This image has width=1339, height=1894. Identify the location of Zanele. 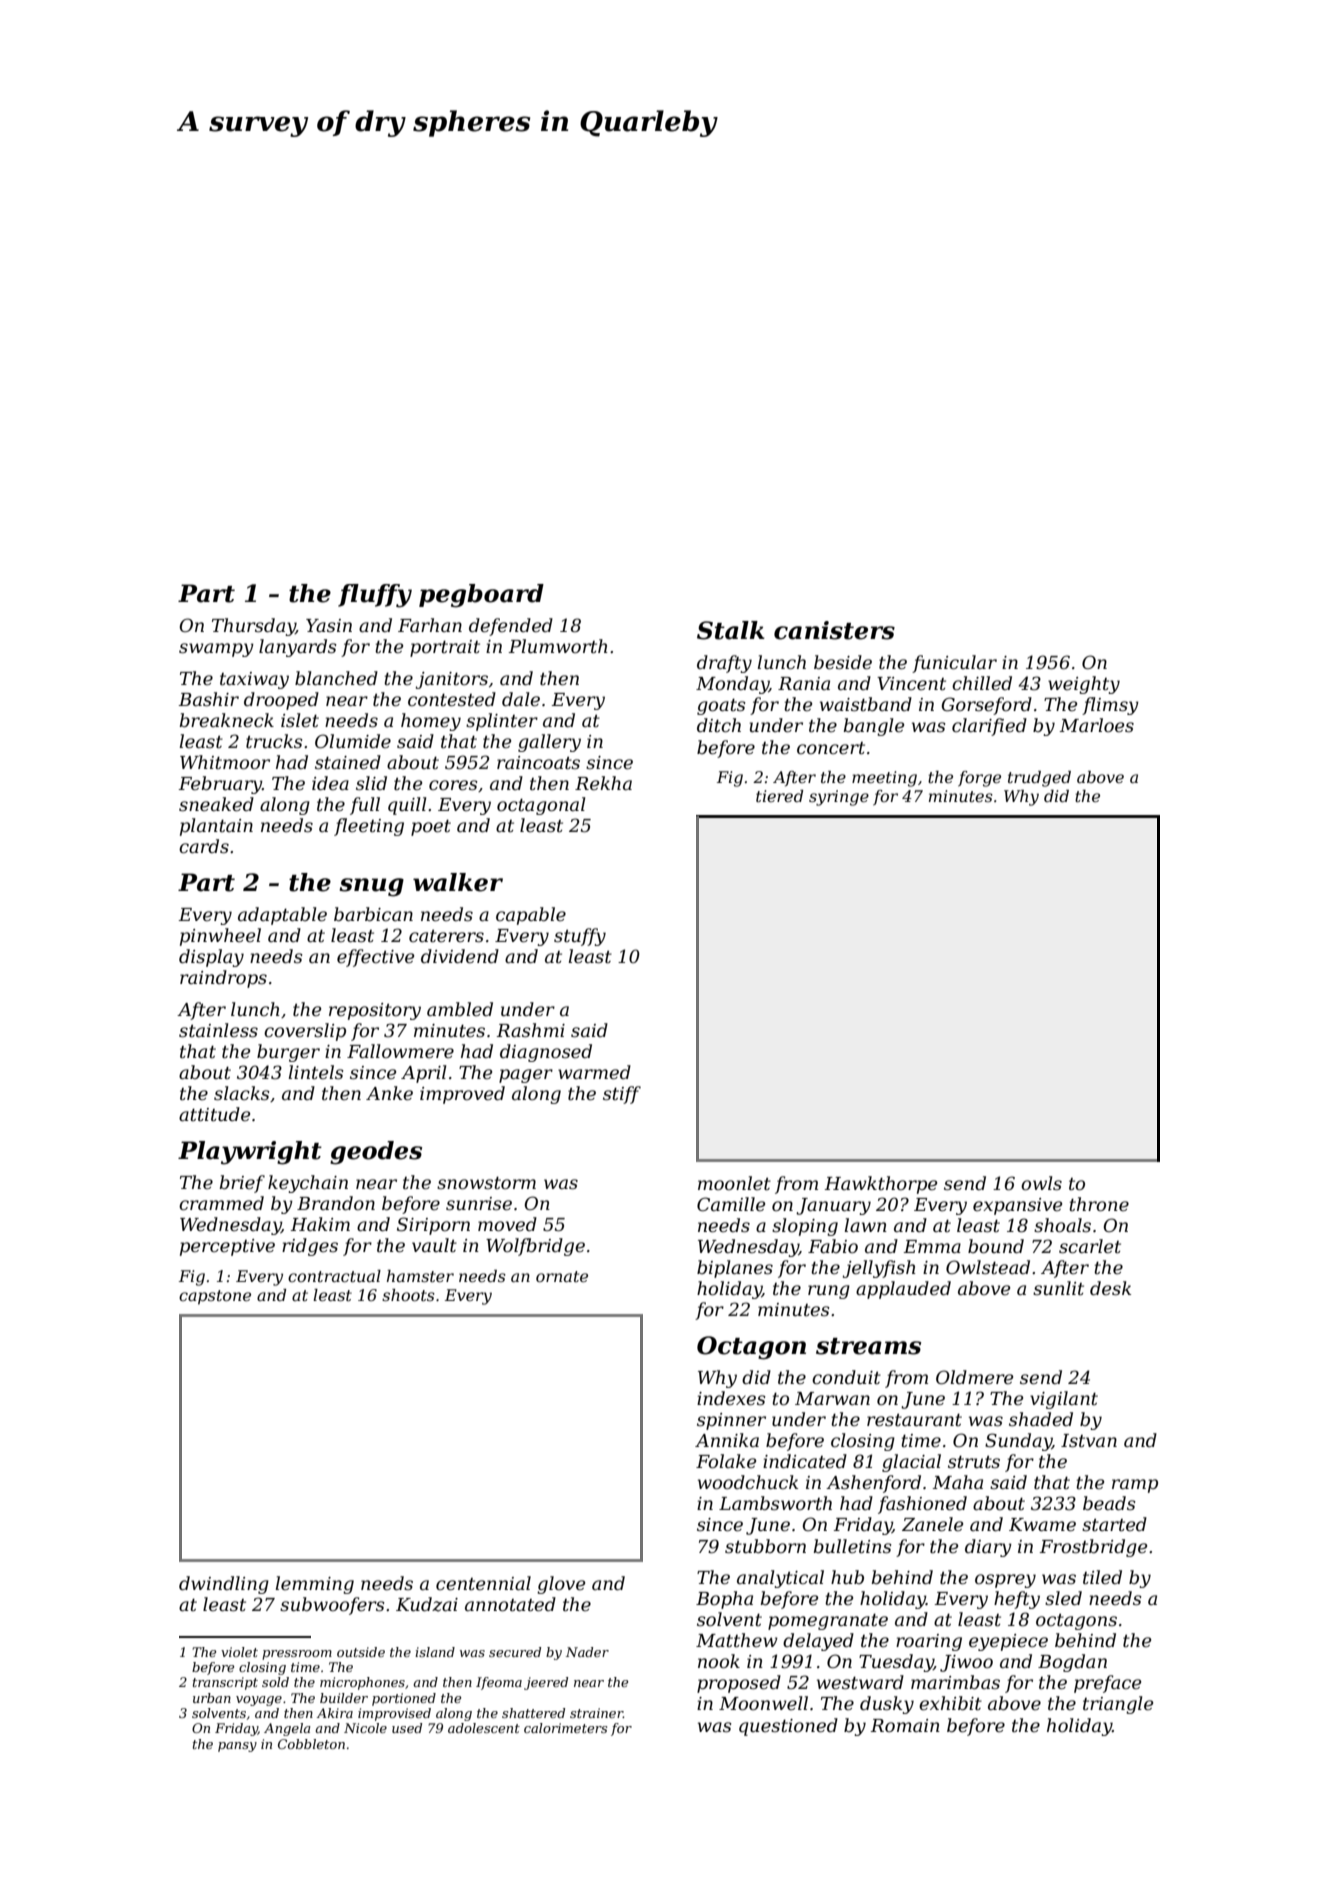
(932, 1524).
